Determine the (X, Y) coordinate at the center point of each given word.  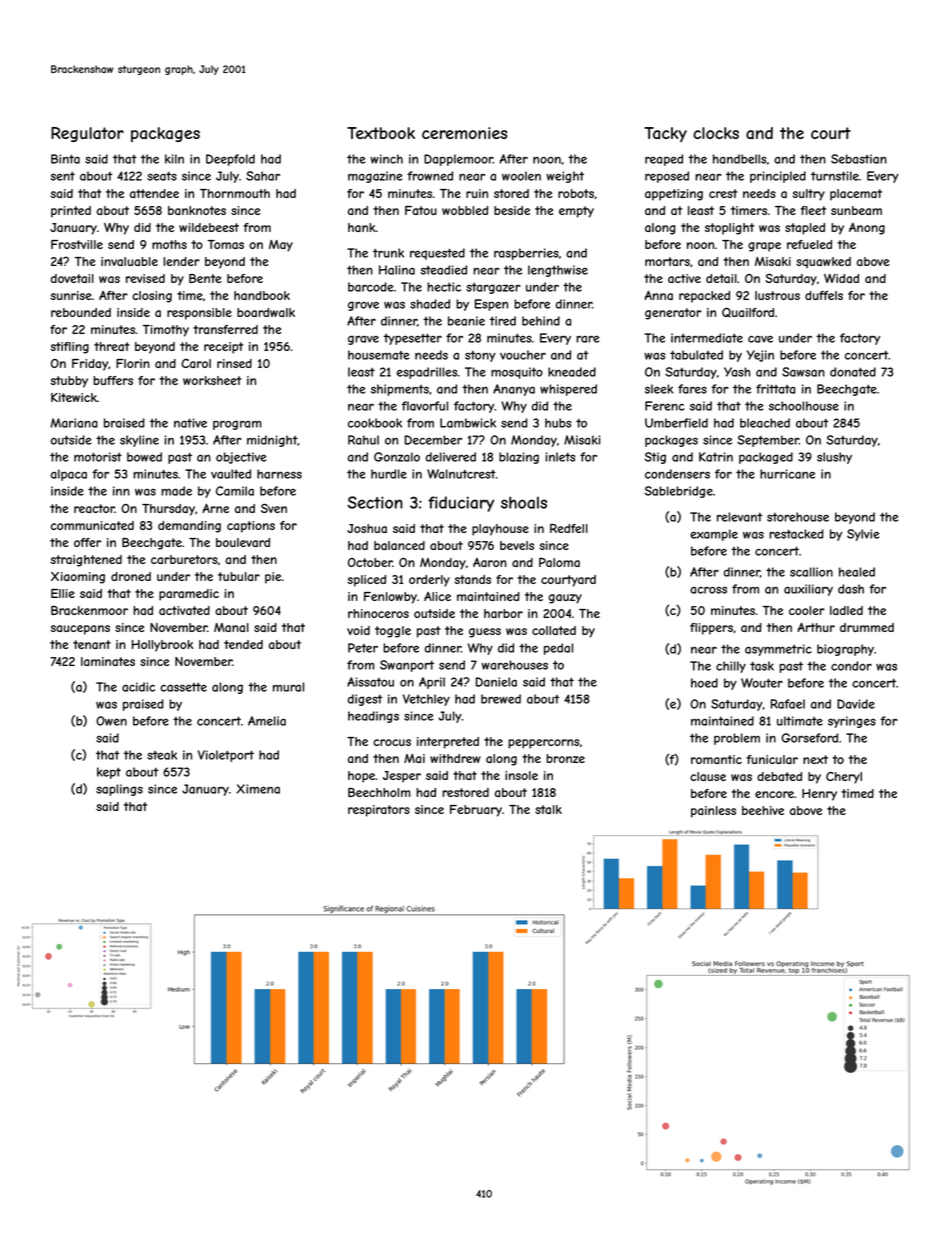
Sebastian (859, 159)
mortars (667, 261)
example (714, 535)
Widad (841, 278)
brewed (501, 699)
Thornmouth (235, 193)
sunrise (71, 295)
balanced (399, 545)
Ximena (258, 789)
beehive (763, 810)
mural (288, 687)
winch (386, 159)
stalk (548, 809)
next (815, 759)
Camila (235, 491)
